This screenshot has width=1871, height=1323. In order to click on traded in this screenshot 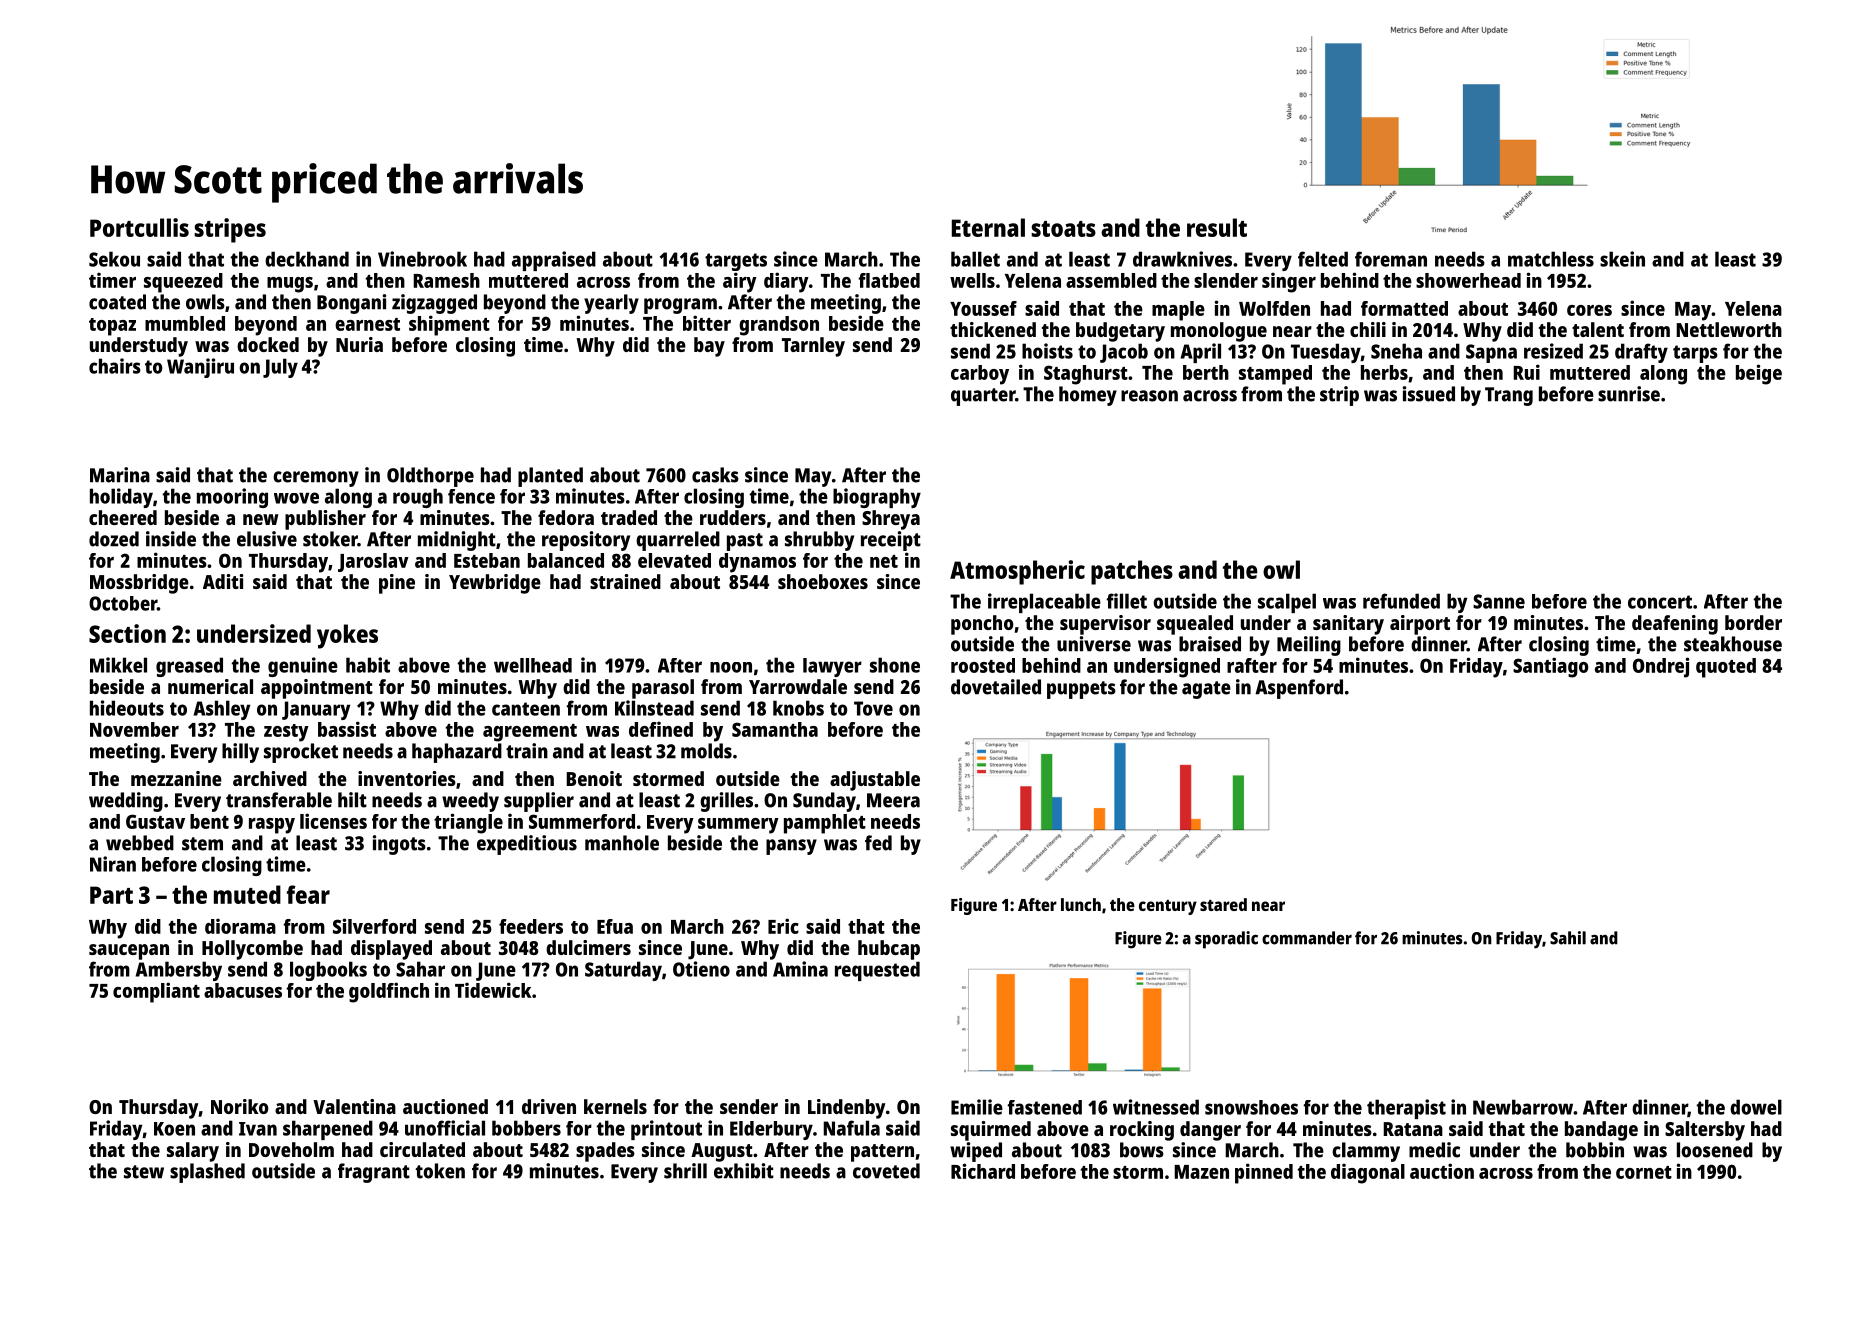, I will do `click(629, 517)`.
